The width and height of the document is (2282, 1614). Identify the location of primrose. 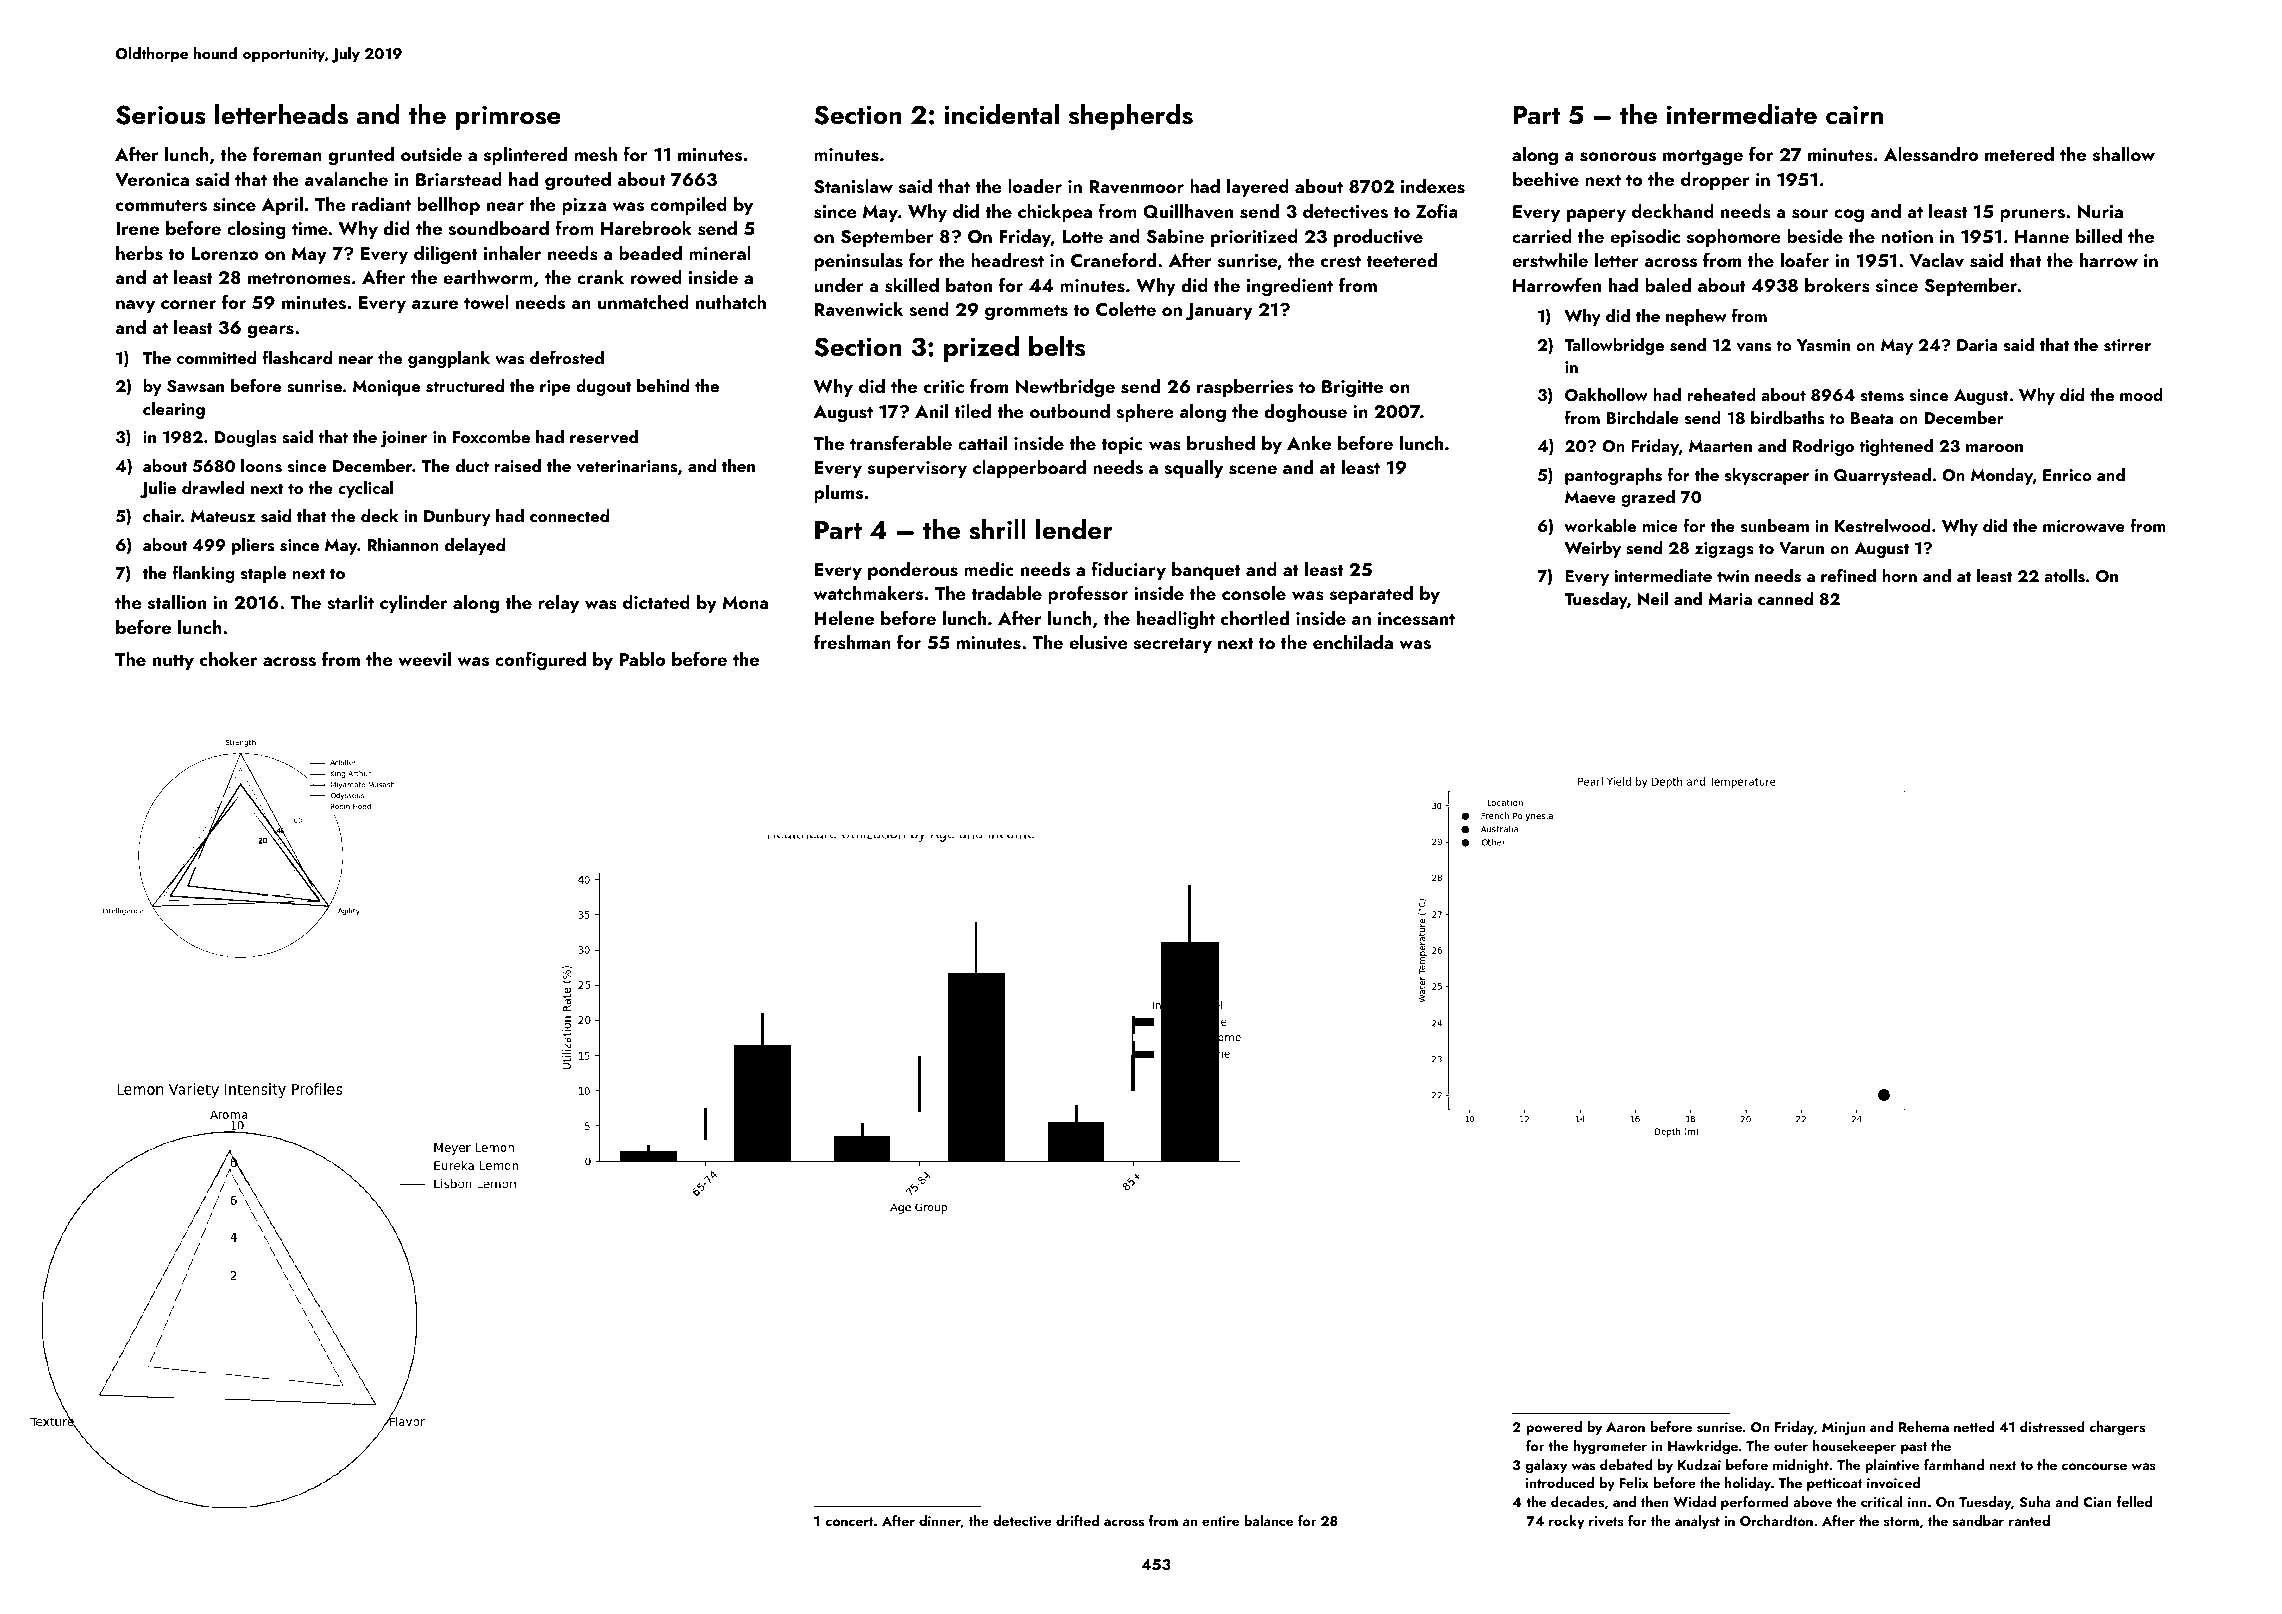
(508, 117).
